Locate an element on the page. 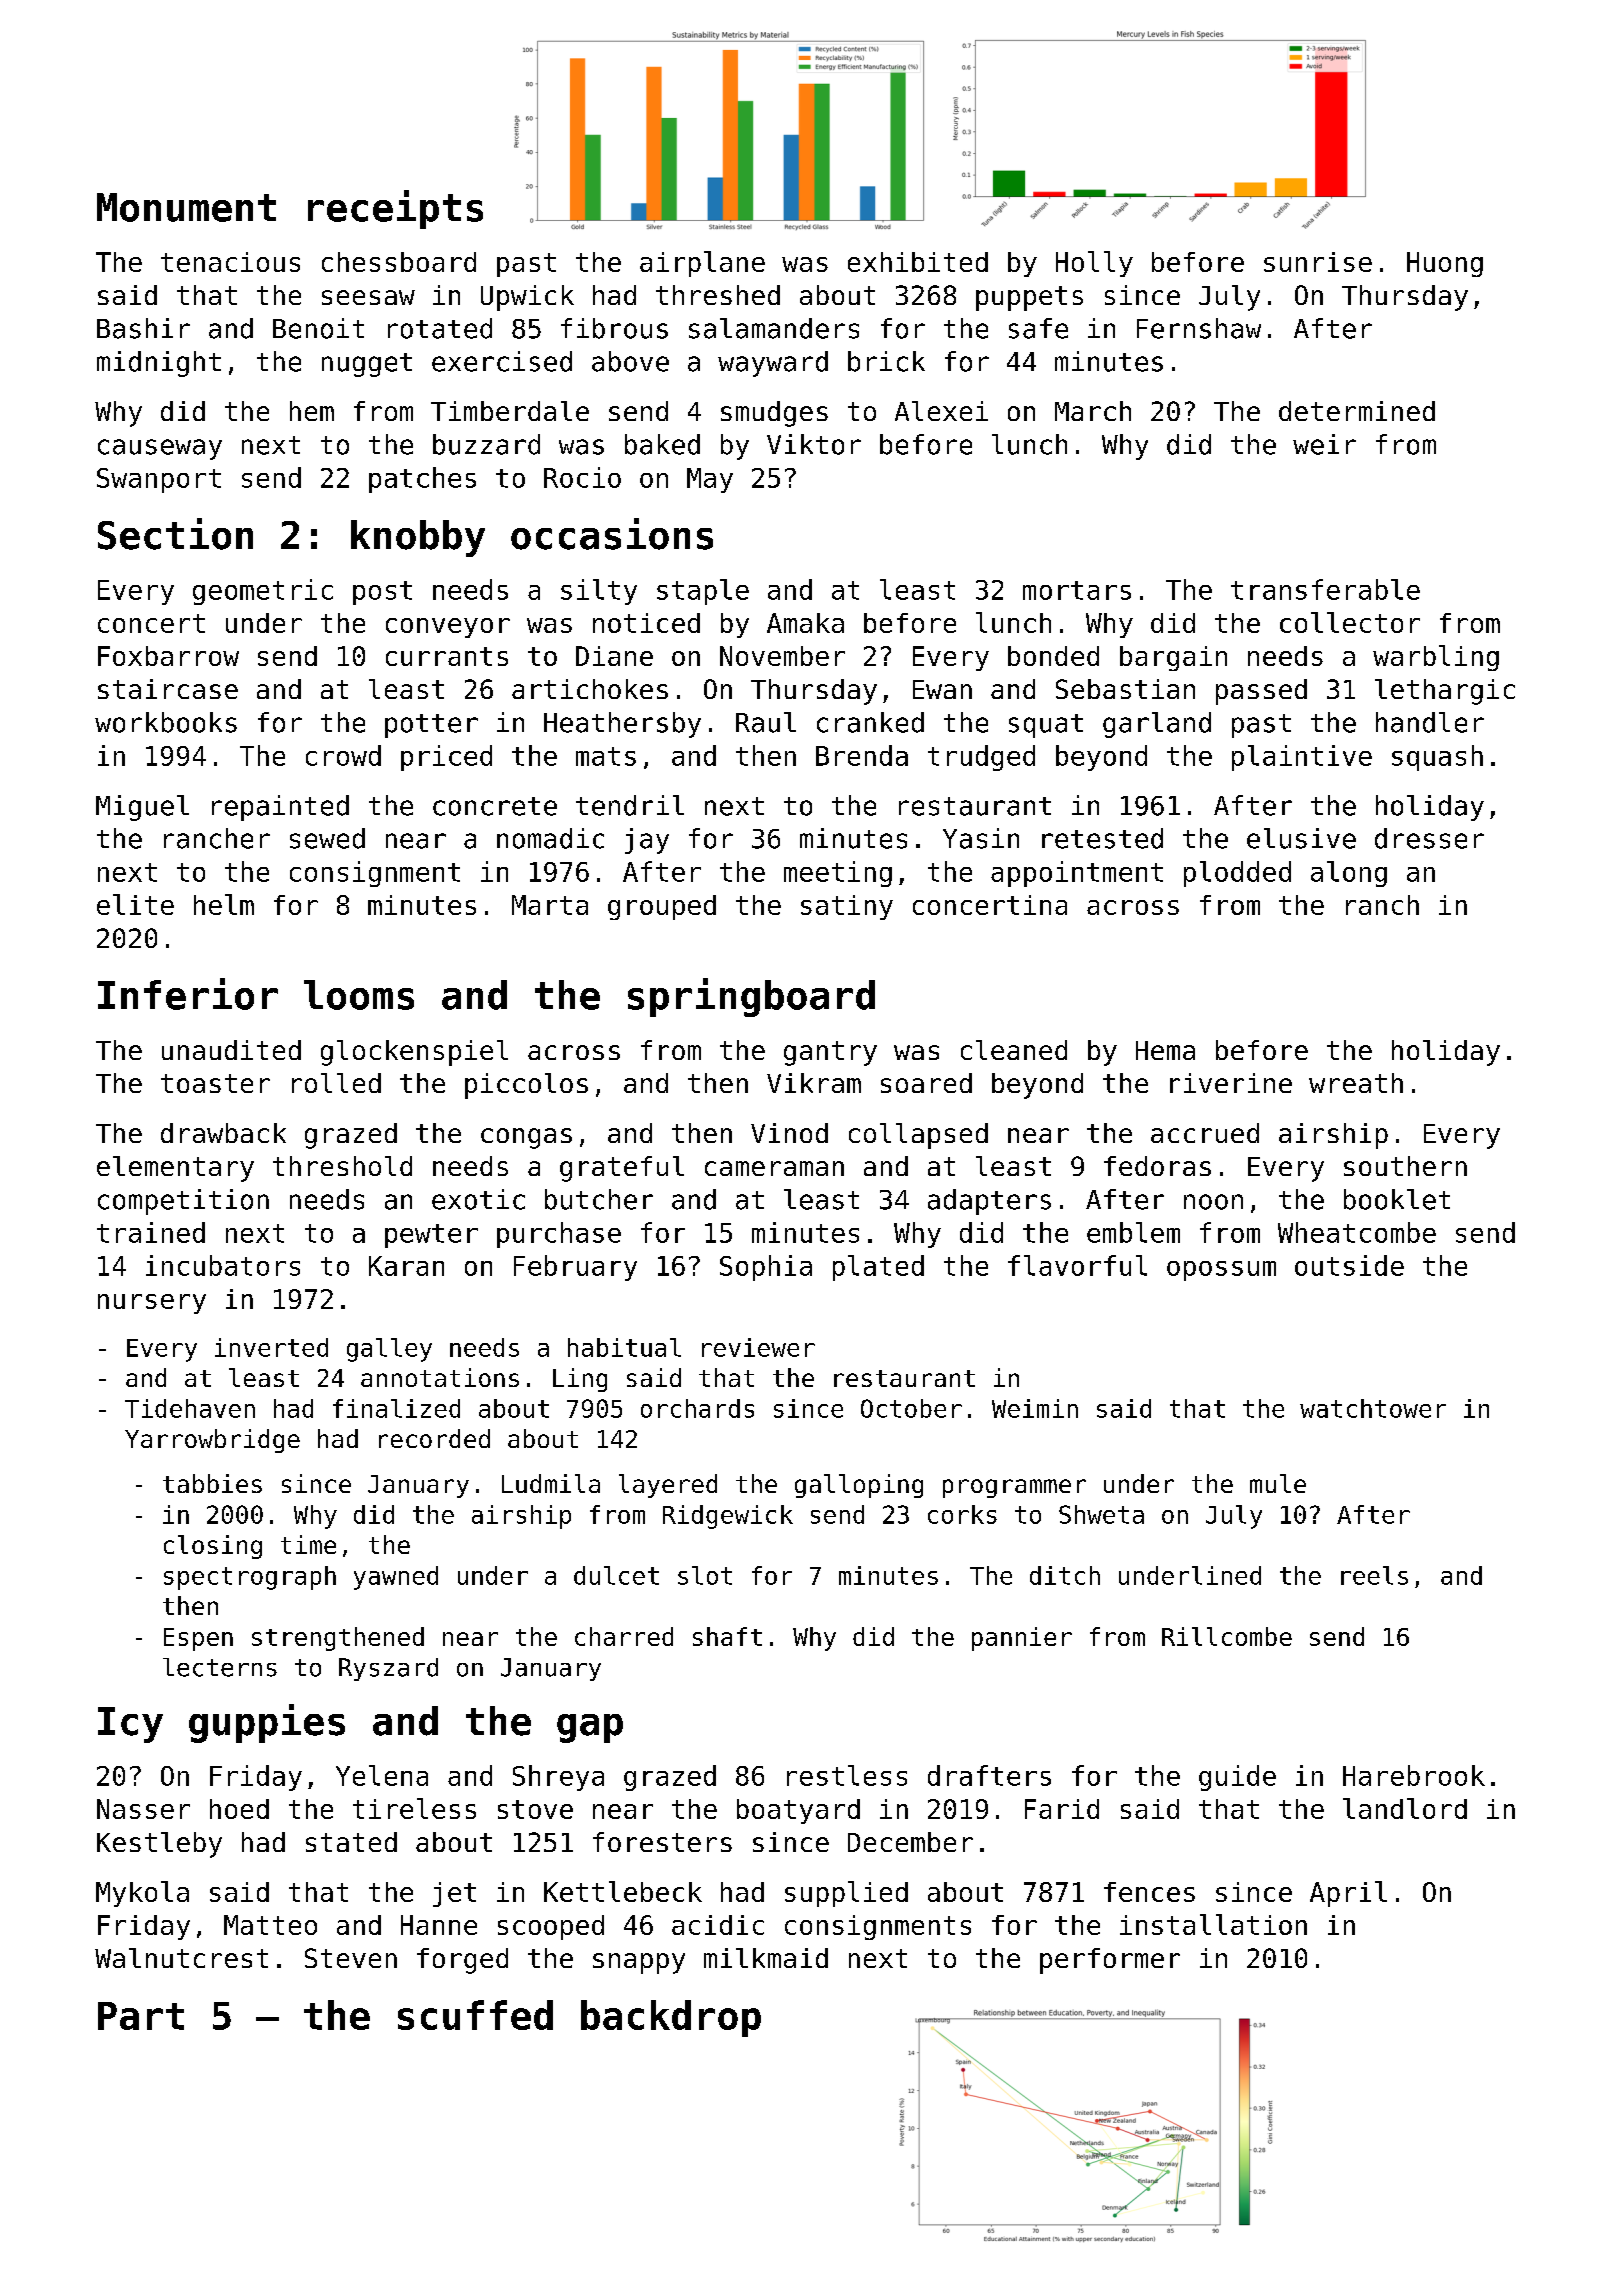 The image size is (1620, 2292). threshold is located at coordinates (342, 1166).
